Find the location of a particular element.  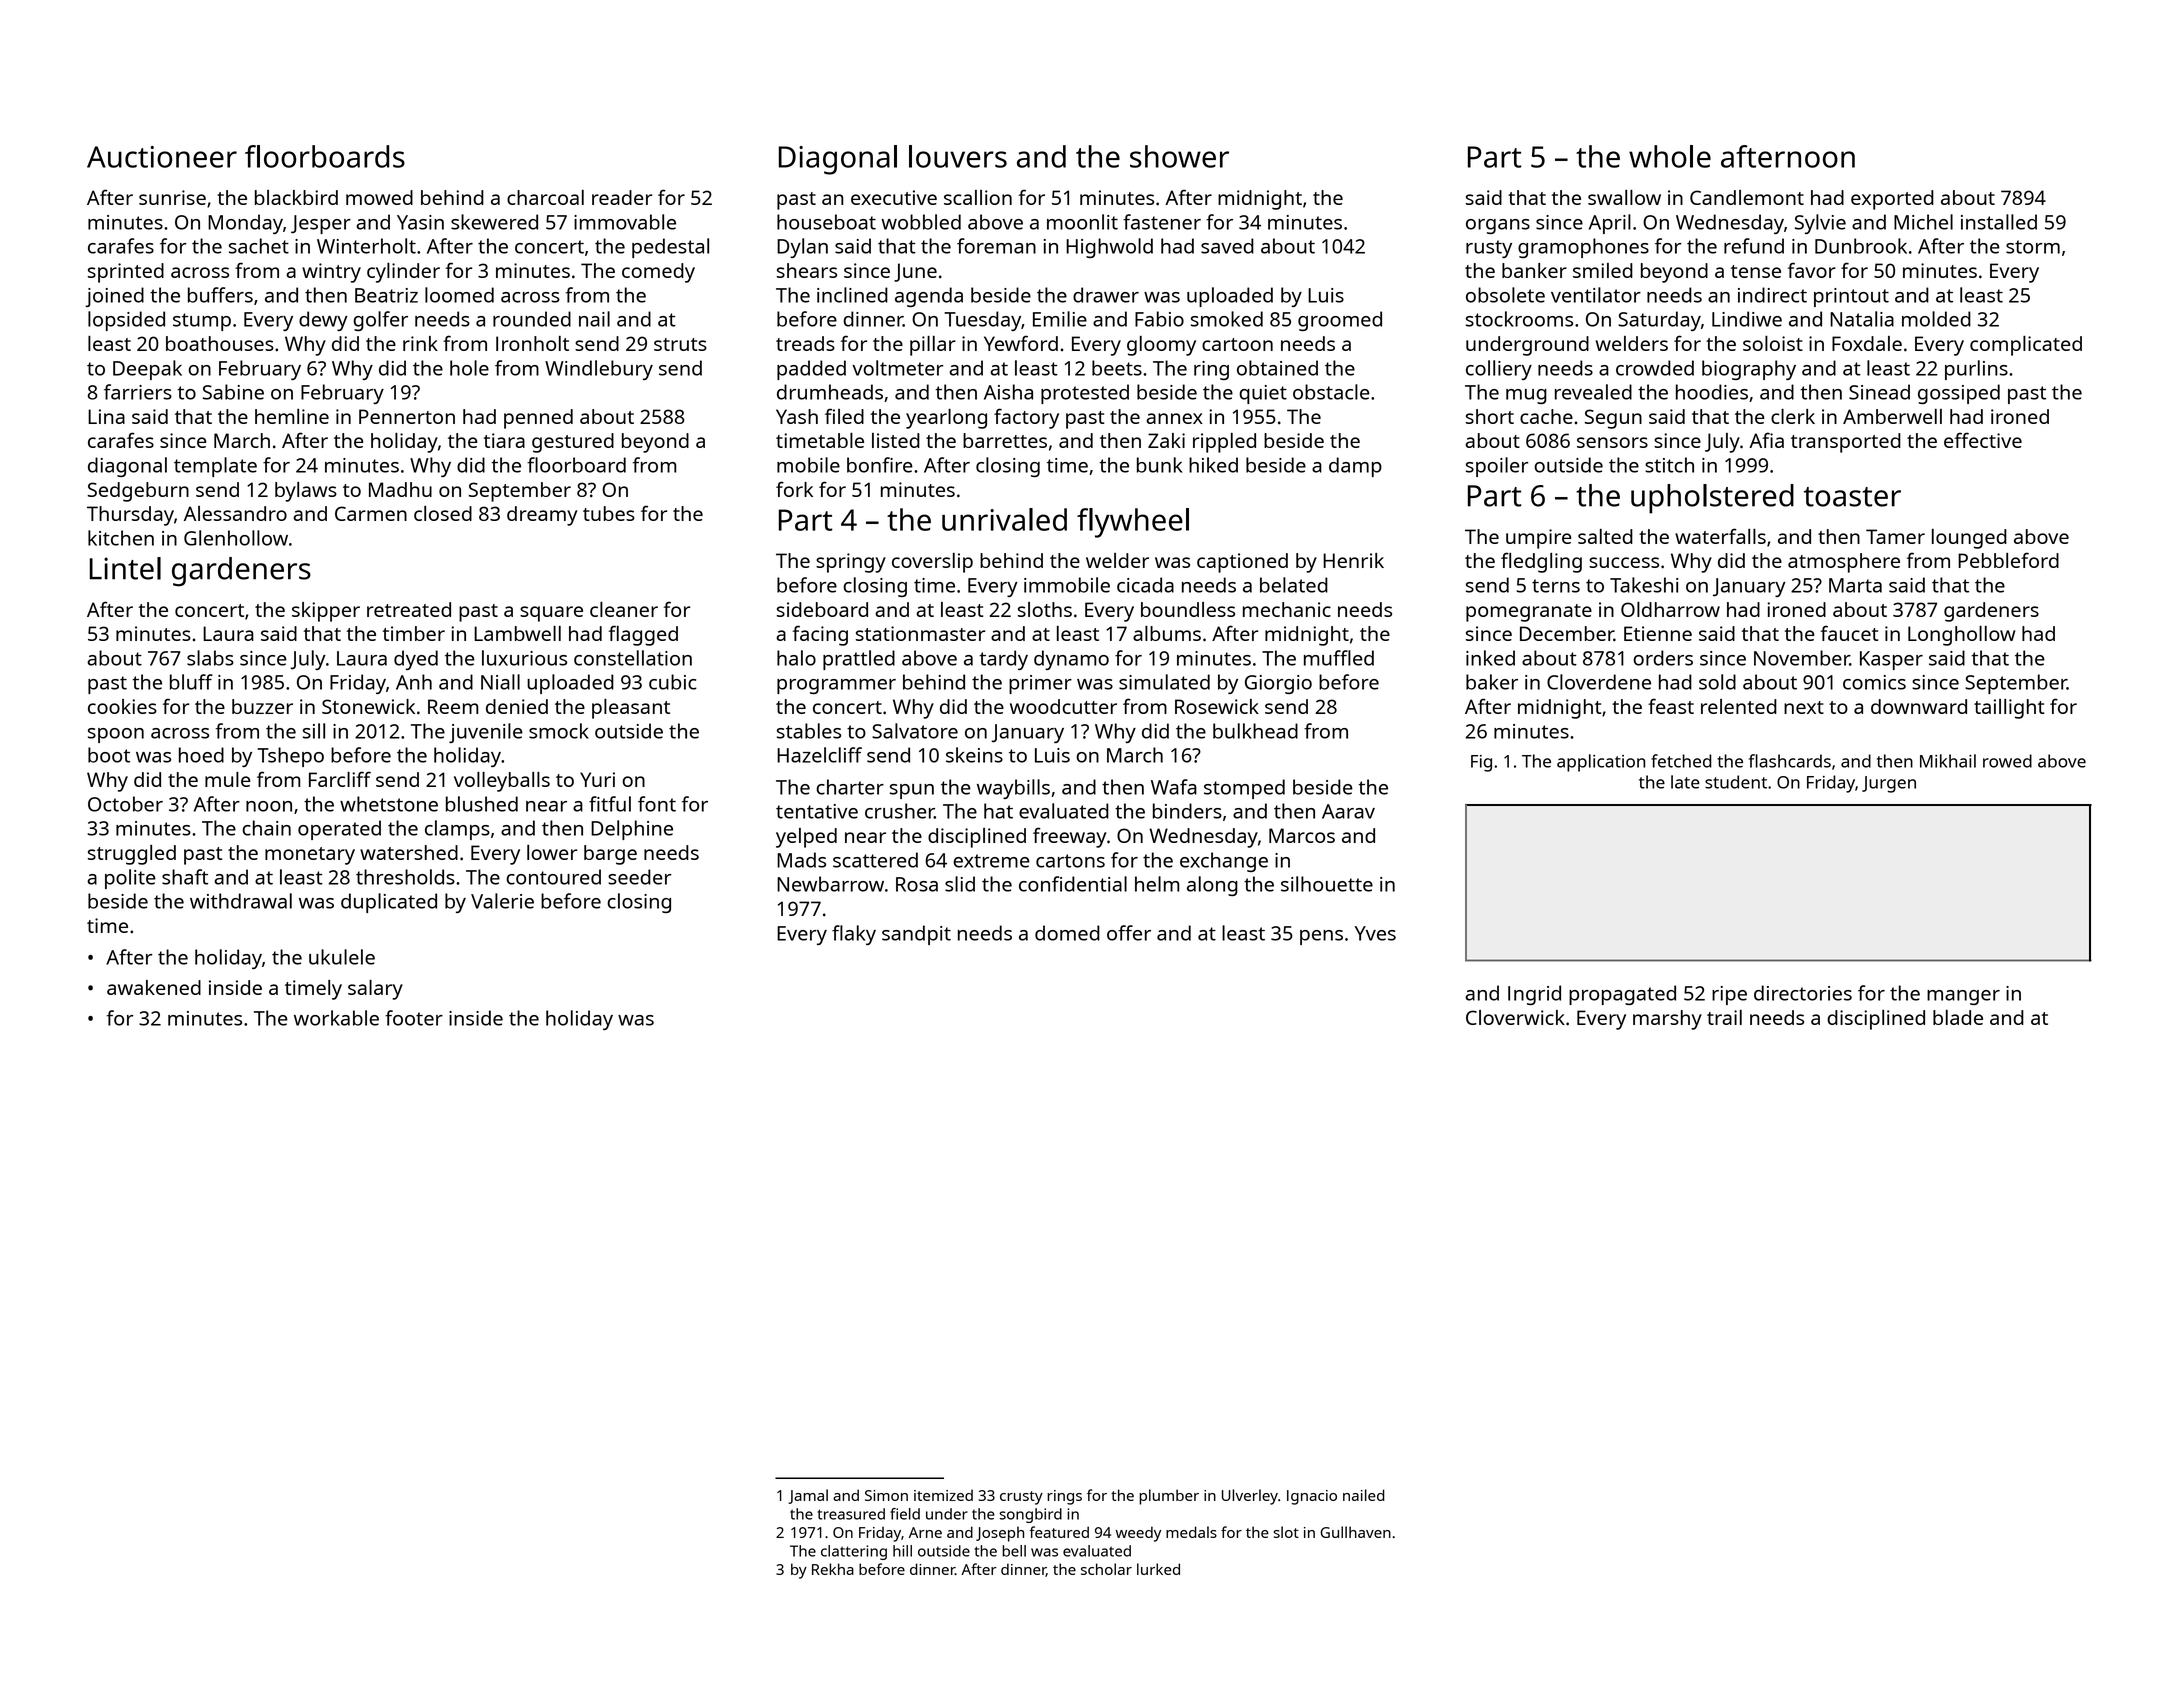

Rekha is located at coordinates (833, 1569).
